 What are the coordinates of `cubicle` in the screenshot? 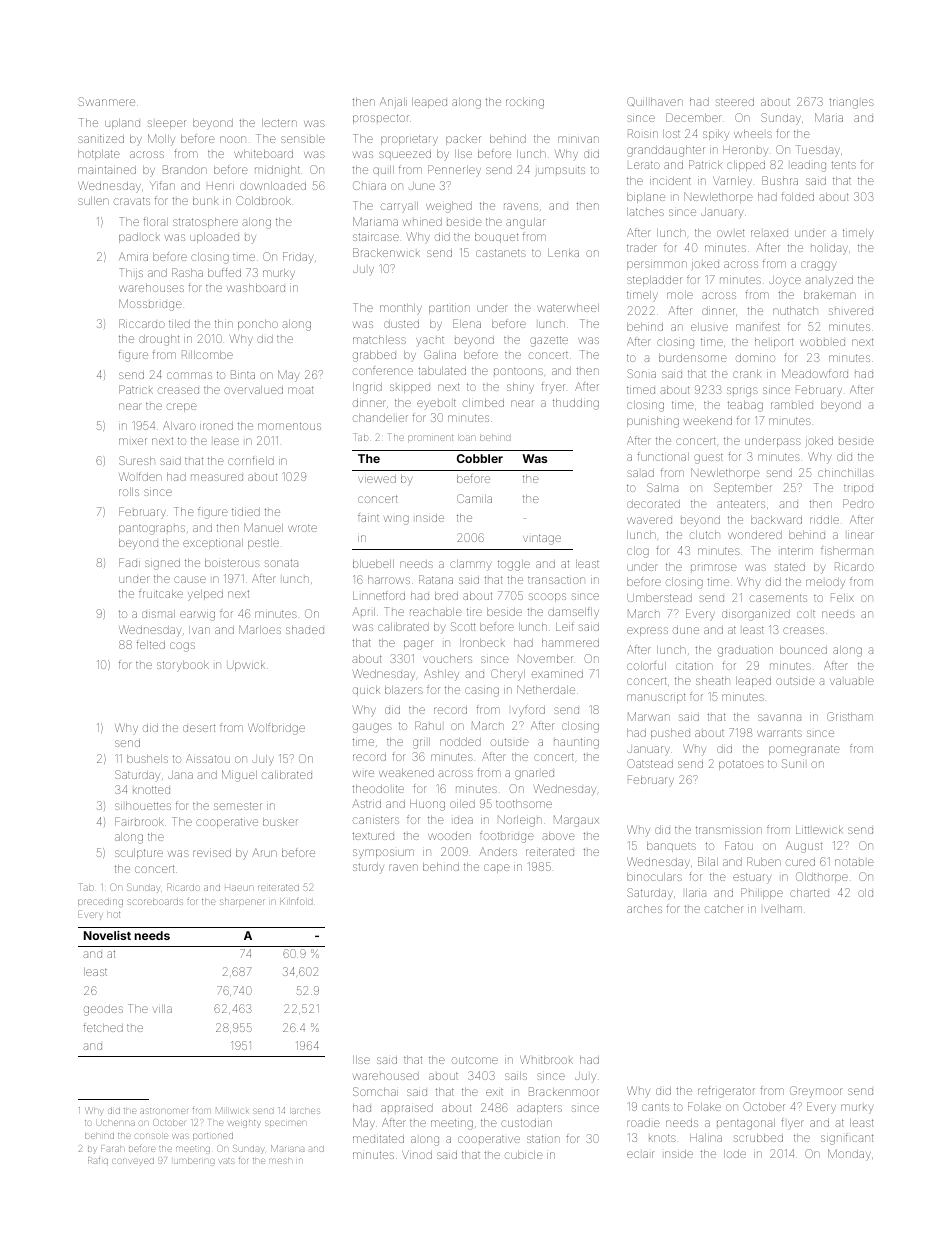 It's located at (523, 1155).
